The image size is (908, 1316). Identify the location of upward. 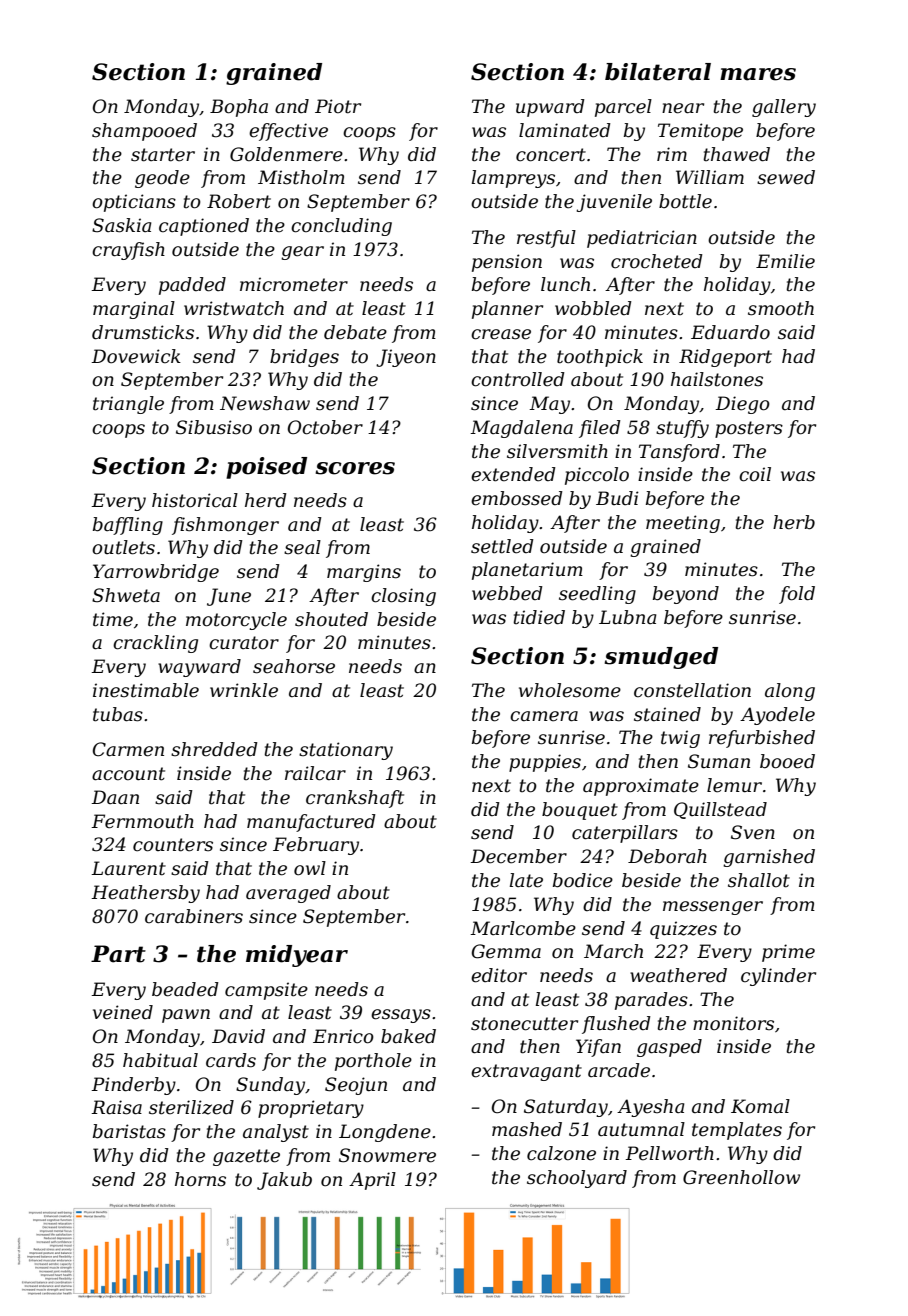
(550, 108).
